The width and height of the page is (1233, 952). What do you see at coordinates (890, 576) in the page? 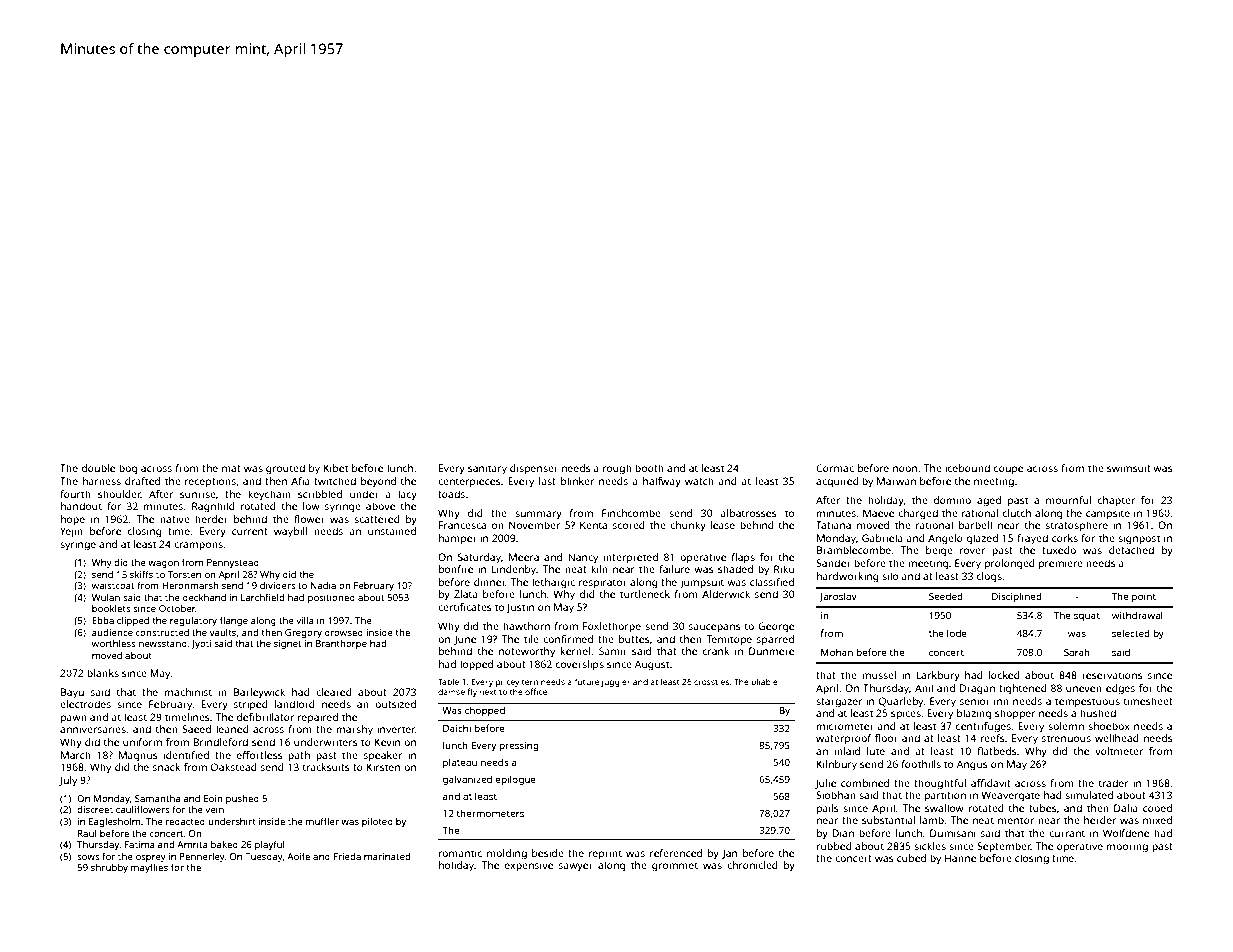
I see `silo` at bounding box center [890, 576].
